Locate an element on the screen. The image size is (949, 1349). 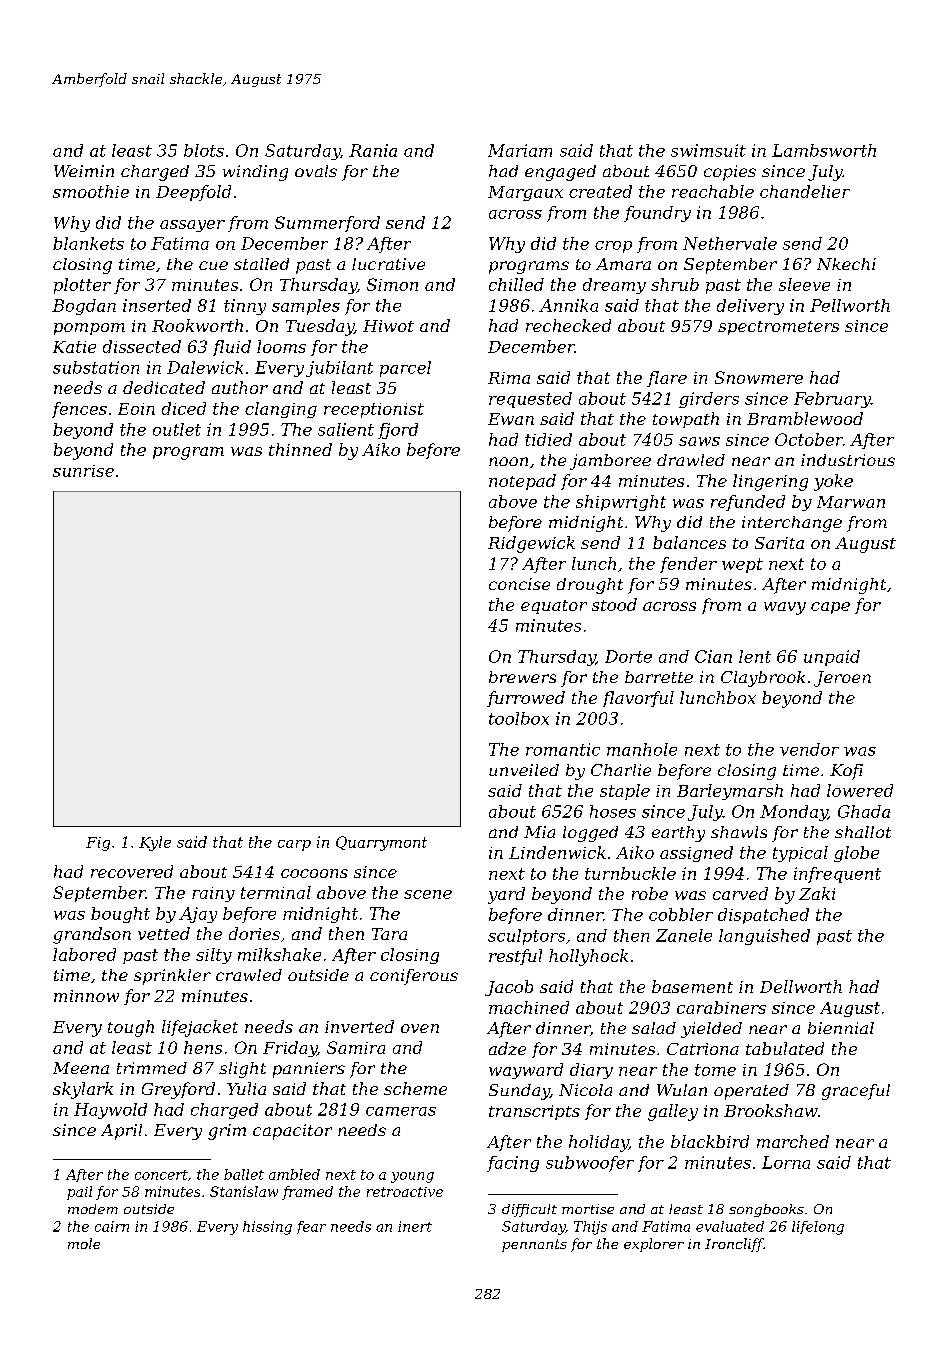
Lambsworth is located at coordinates (824, 150).
